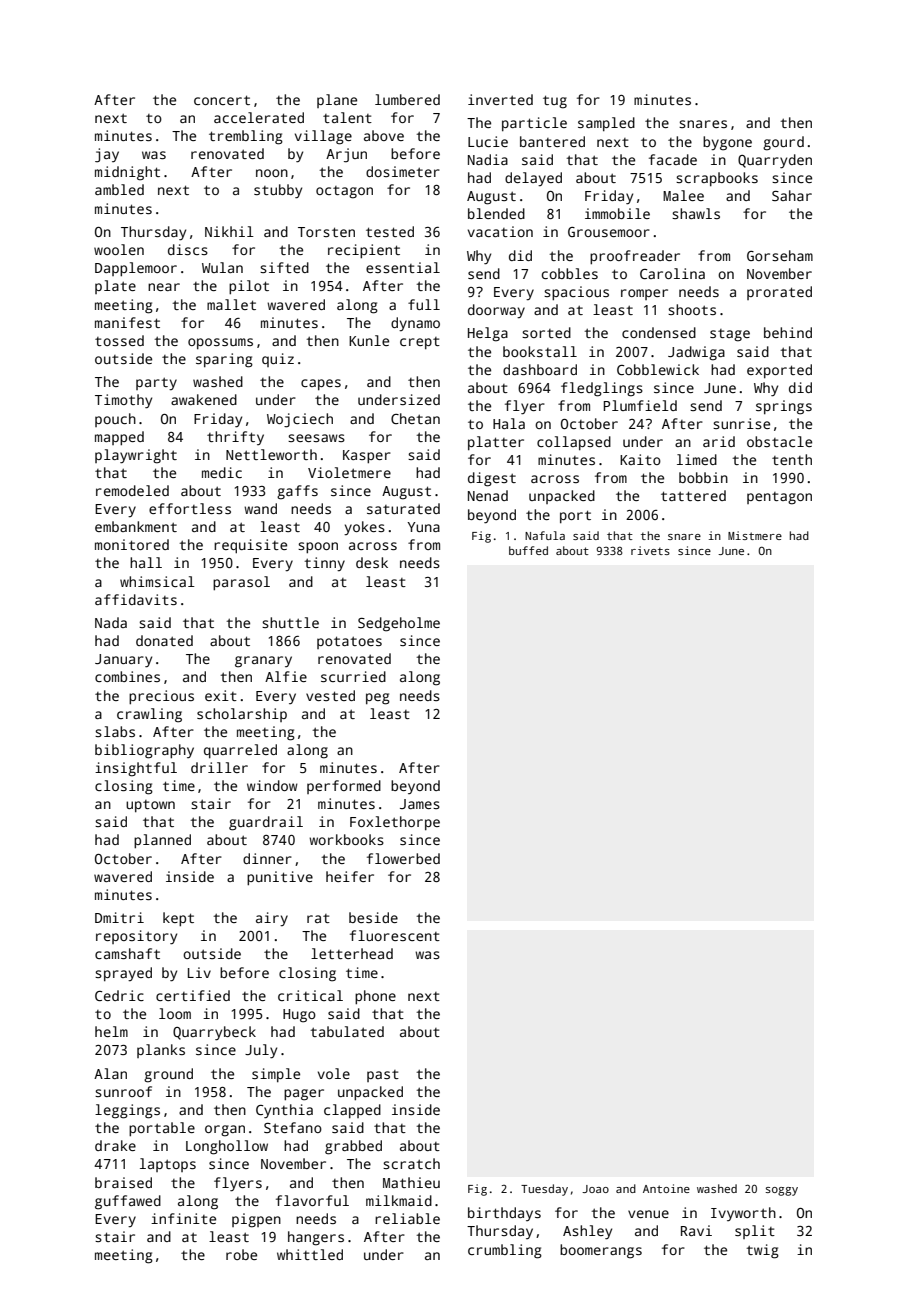 The height and width of the screenshot is (1316, 908). What do you see at coordinates (375, 997) in the screenshot?
I see `phone` at bounding box center [375, 997].
